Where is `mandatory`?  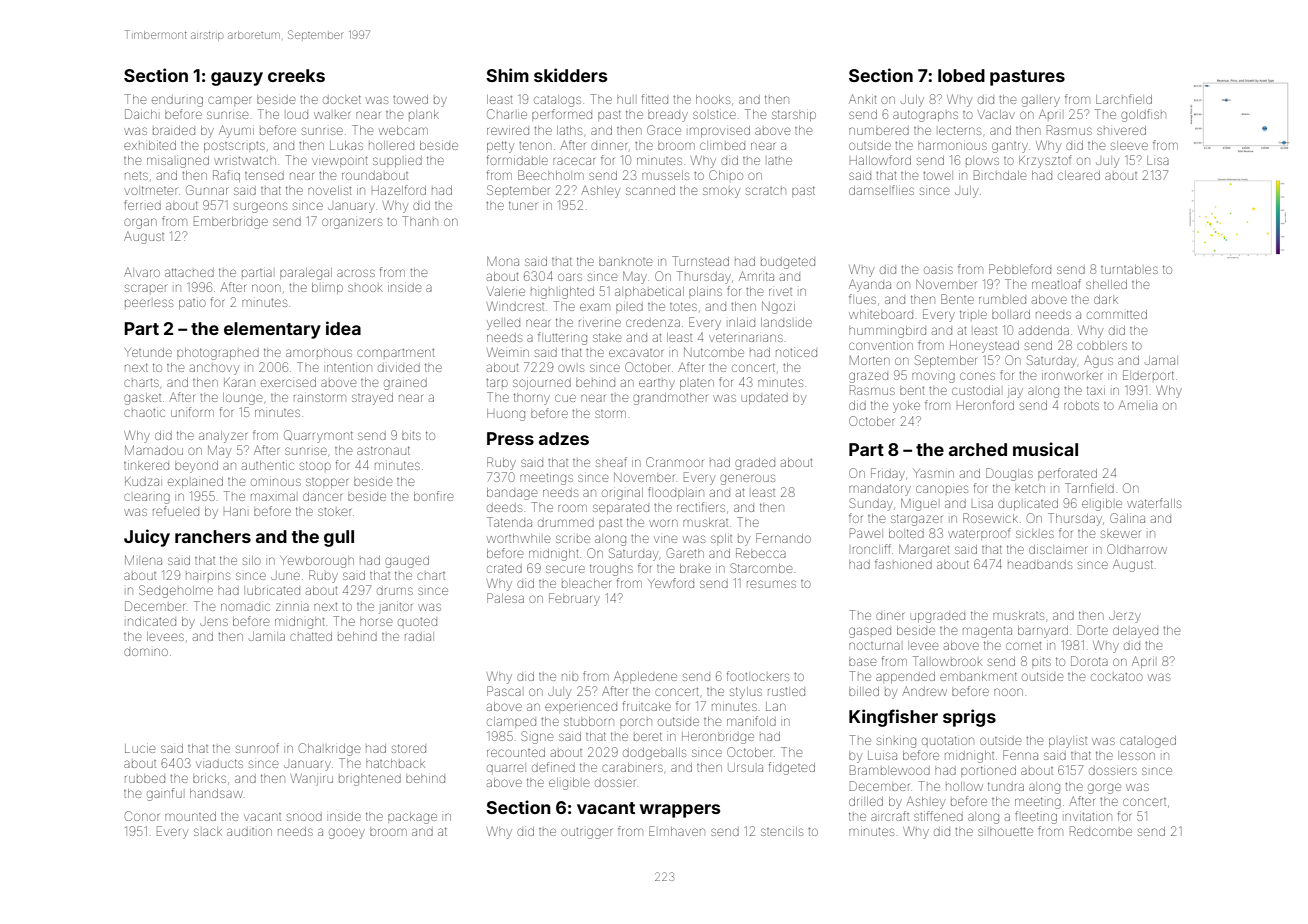 mandatory is located at coordinates (880, 490).
